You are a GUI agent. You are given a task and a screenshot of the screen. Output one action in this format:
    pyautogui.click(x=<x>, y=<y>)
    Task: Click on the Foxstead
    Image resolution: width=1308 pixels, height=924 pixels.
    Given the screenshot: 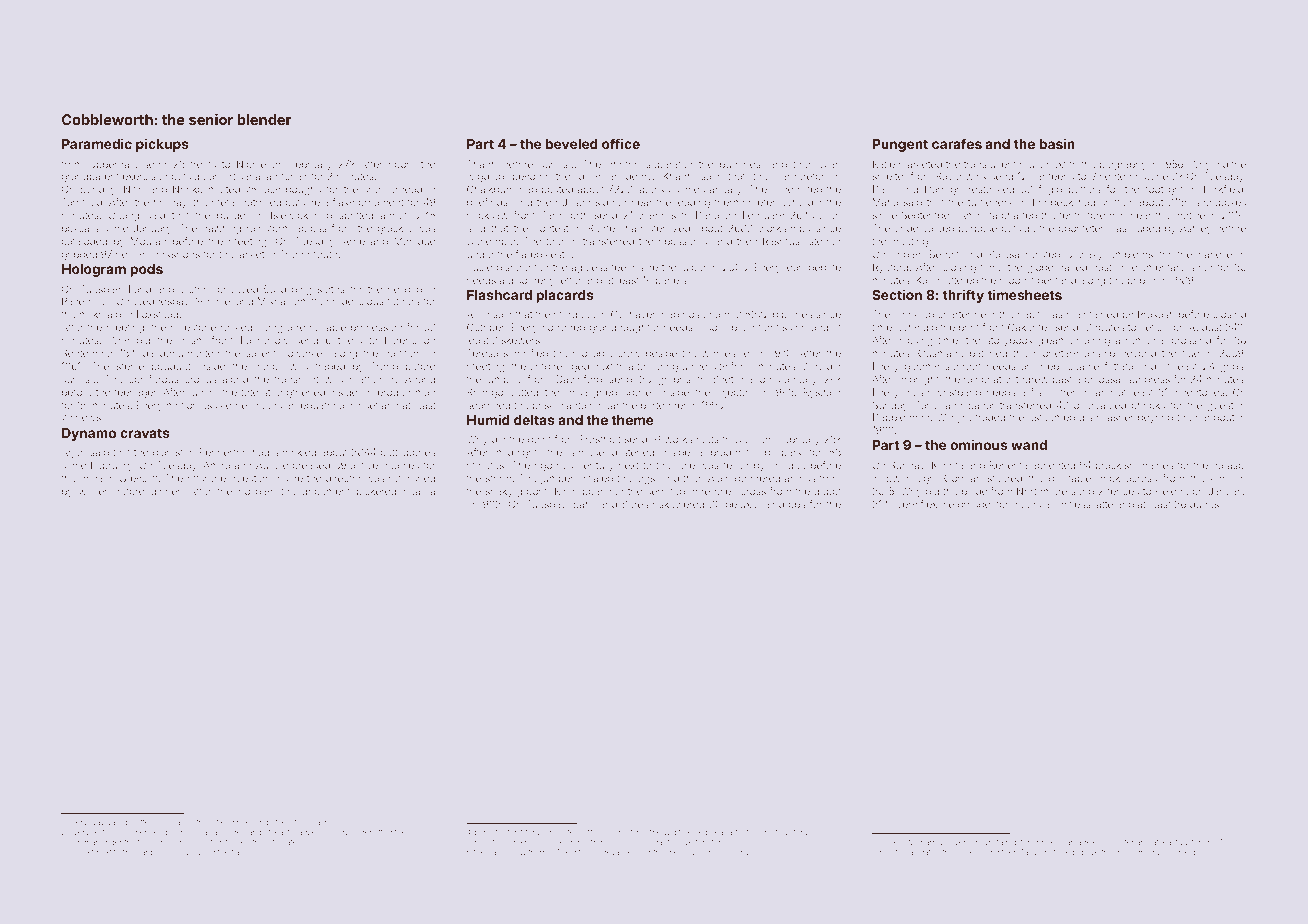 What is the action you would take?
    pyautogui.click(x=157, y=314)
